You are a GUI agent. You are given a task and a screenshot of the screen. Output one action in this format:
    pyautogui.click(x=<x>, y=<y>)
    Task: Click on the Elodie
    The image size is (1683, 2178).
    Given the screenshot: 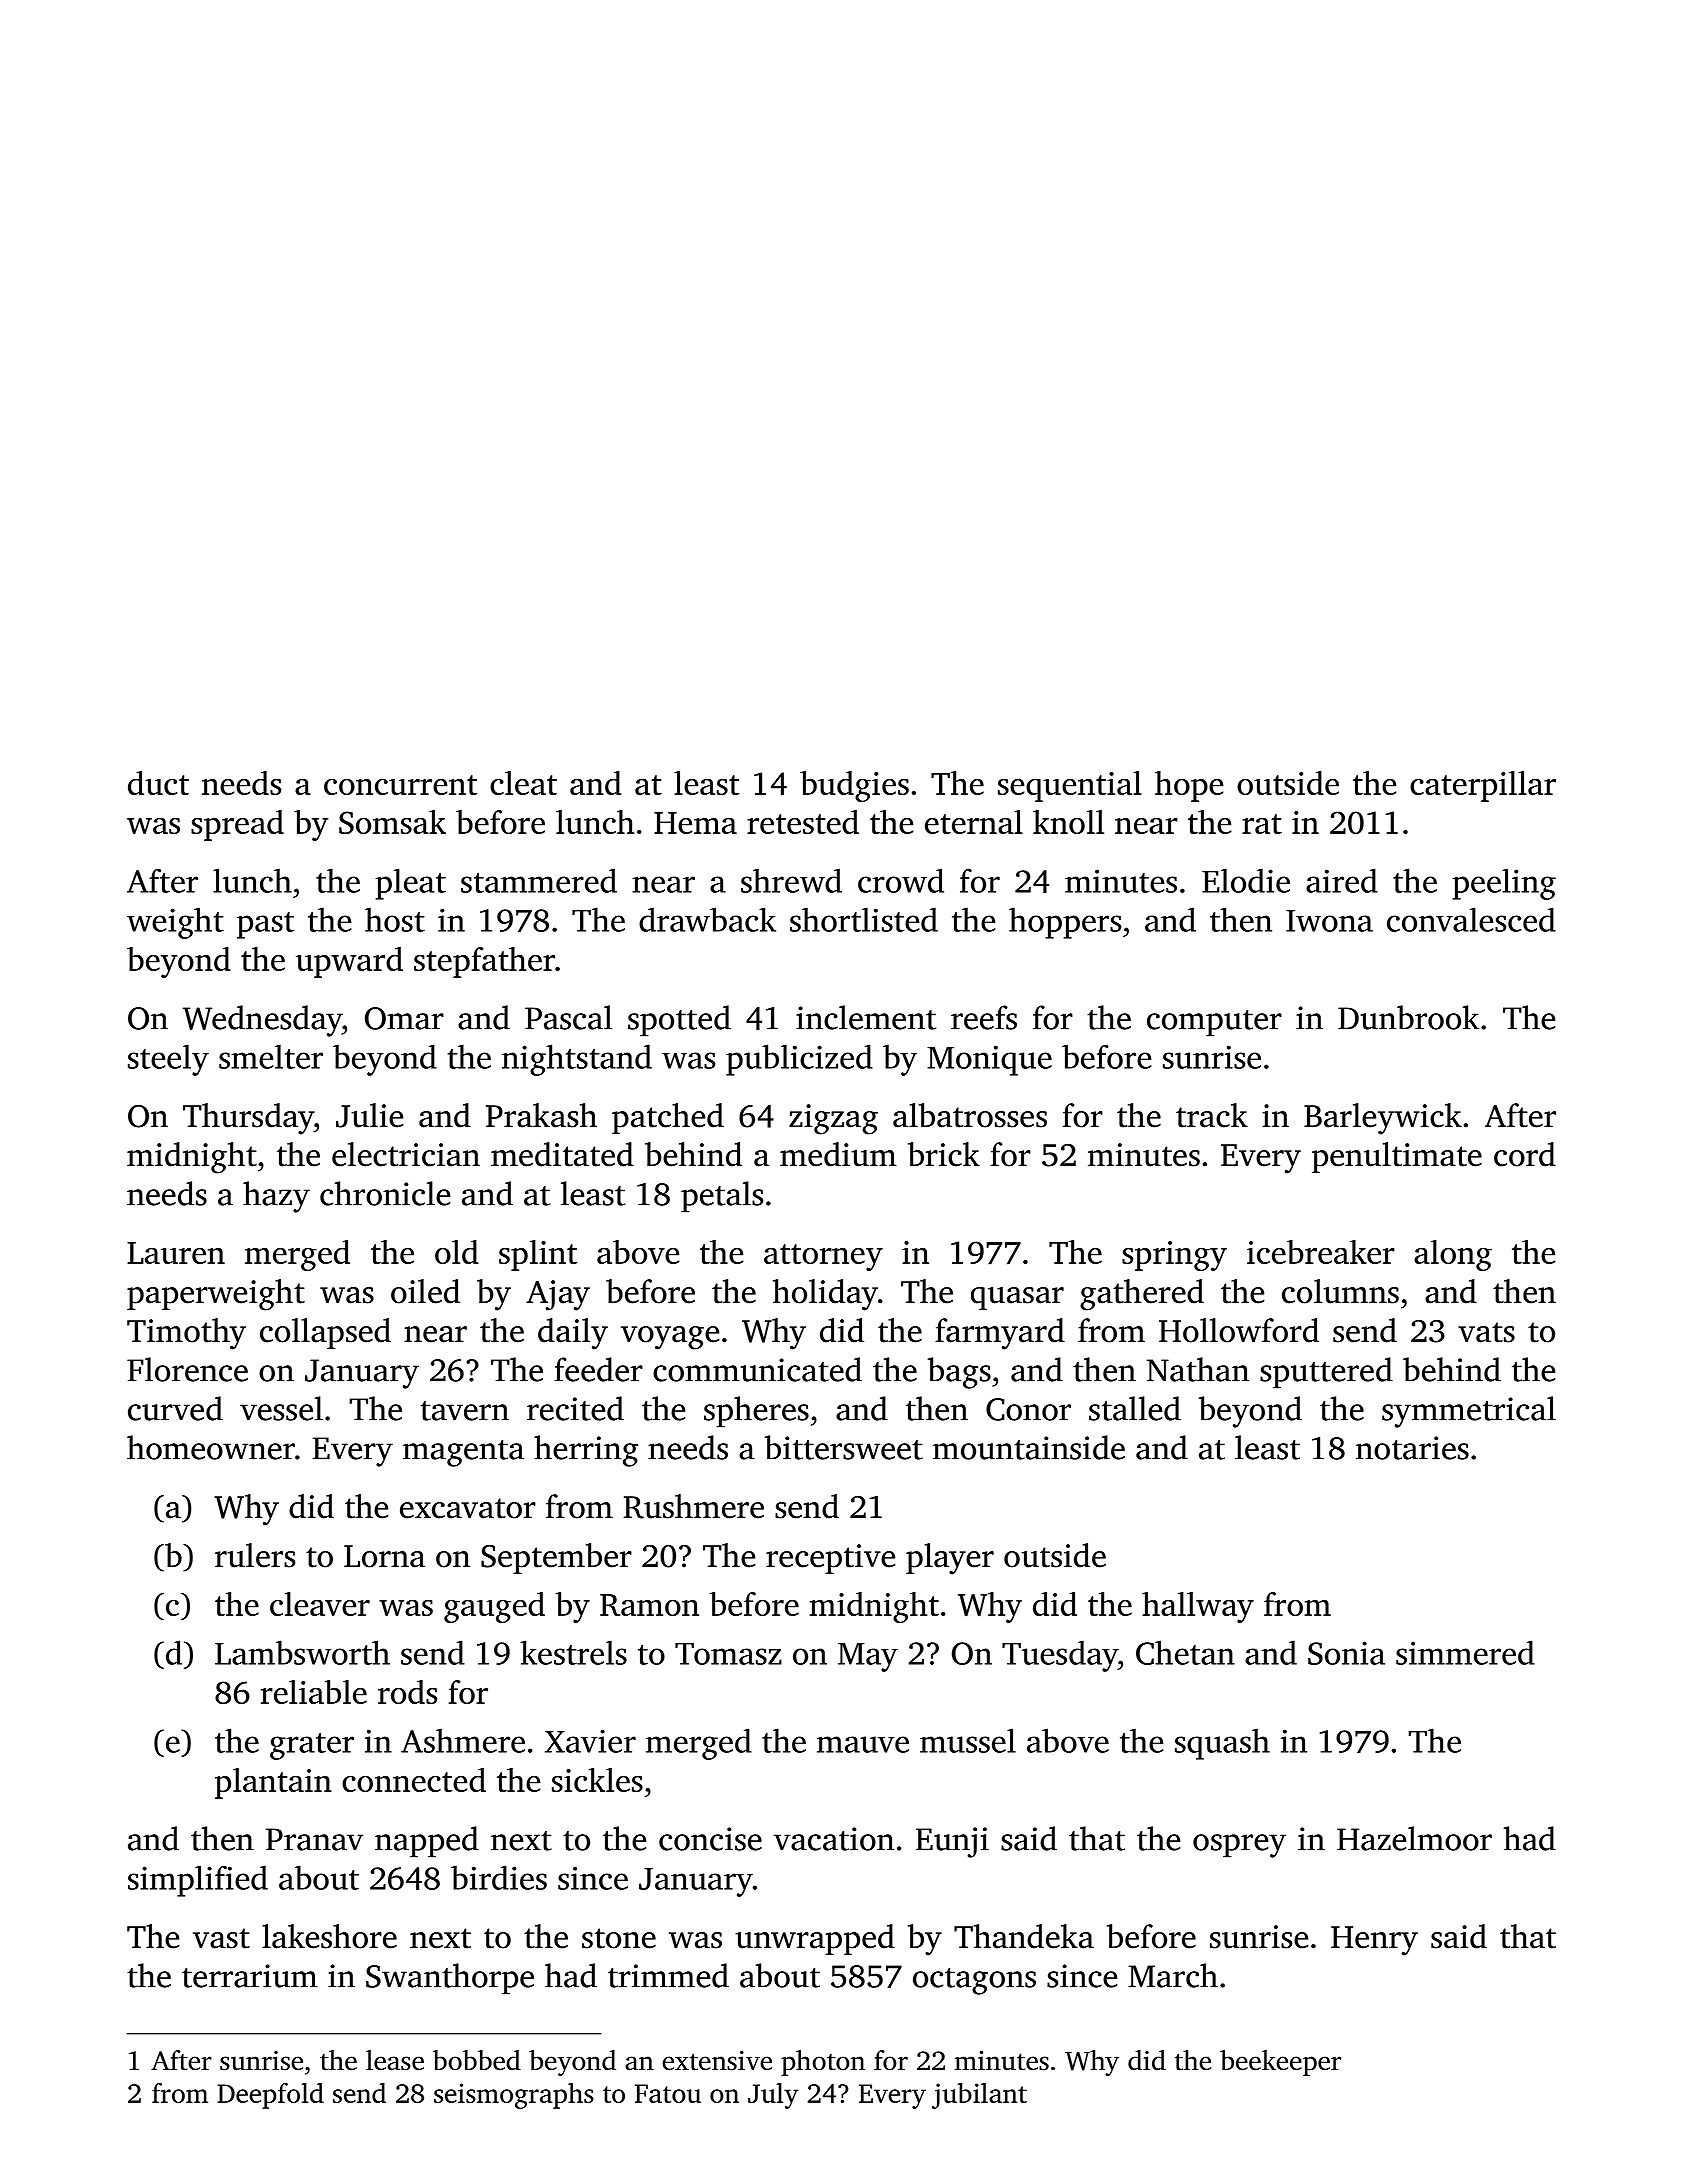 What is the action you would take?
    pyautogui.click(x=1246, y=880)
